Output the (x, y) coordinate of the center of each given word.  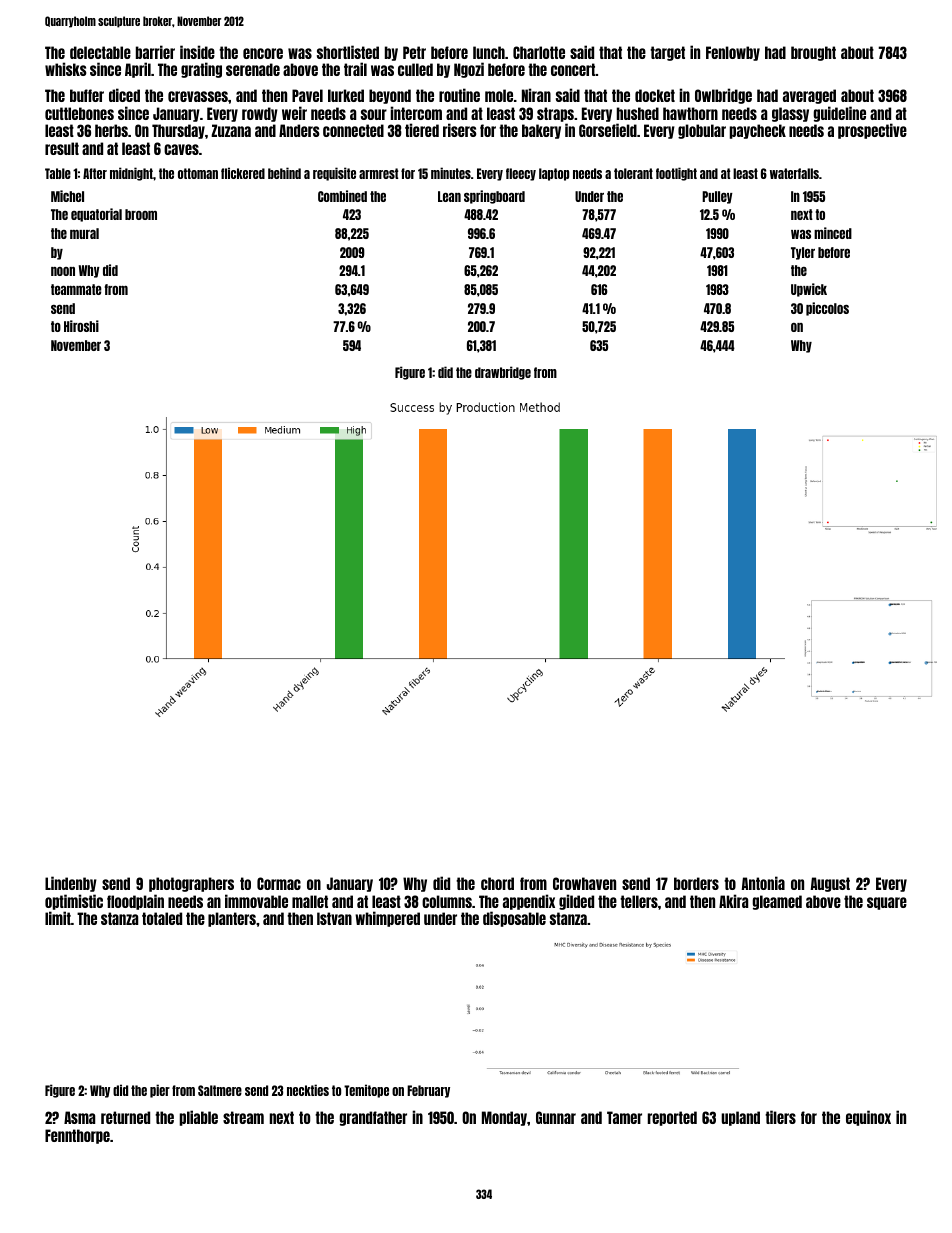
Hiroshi (81, 326)
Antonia (763, 883)
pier (160, 1091)
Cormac (279, 883)
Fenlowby (733, 53)
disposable (514, 919)
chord (497, 883)
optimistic (74, 902)
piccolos (827, 309)
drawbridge (503, 373)
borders (696, 883)
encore (263, 53)
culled (415, 69)
